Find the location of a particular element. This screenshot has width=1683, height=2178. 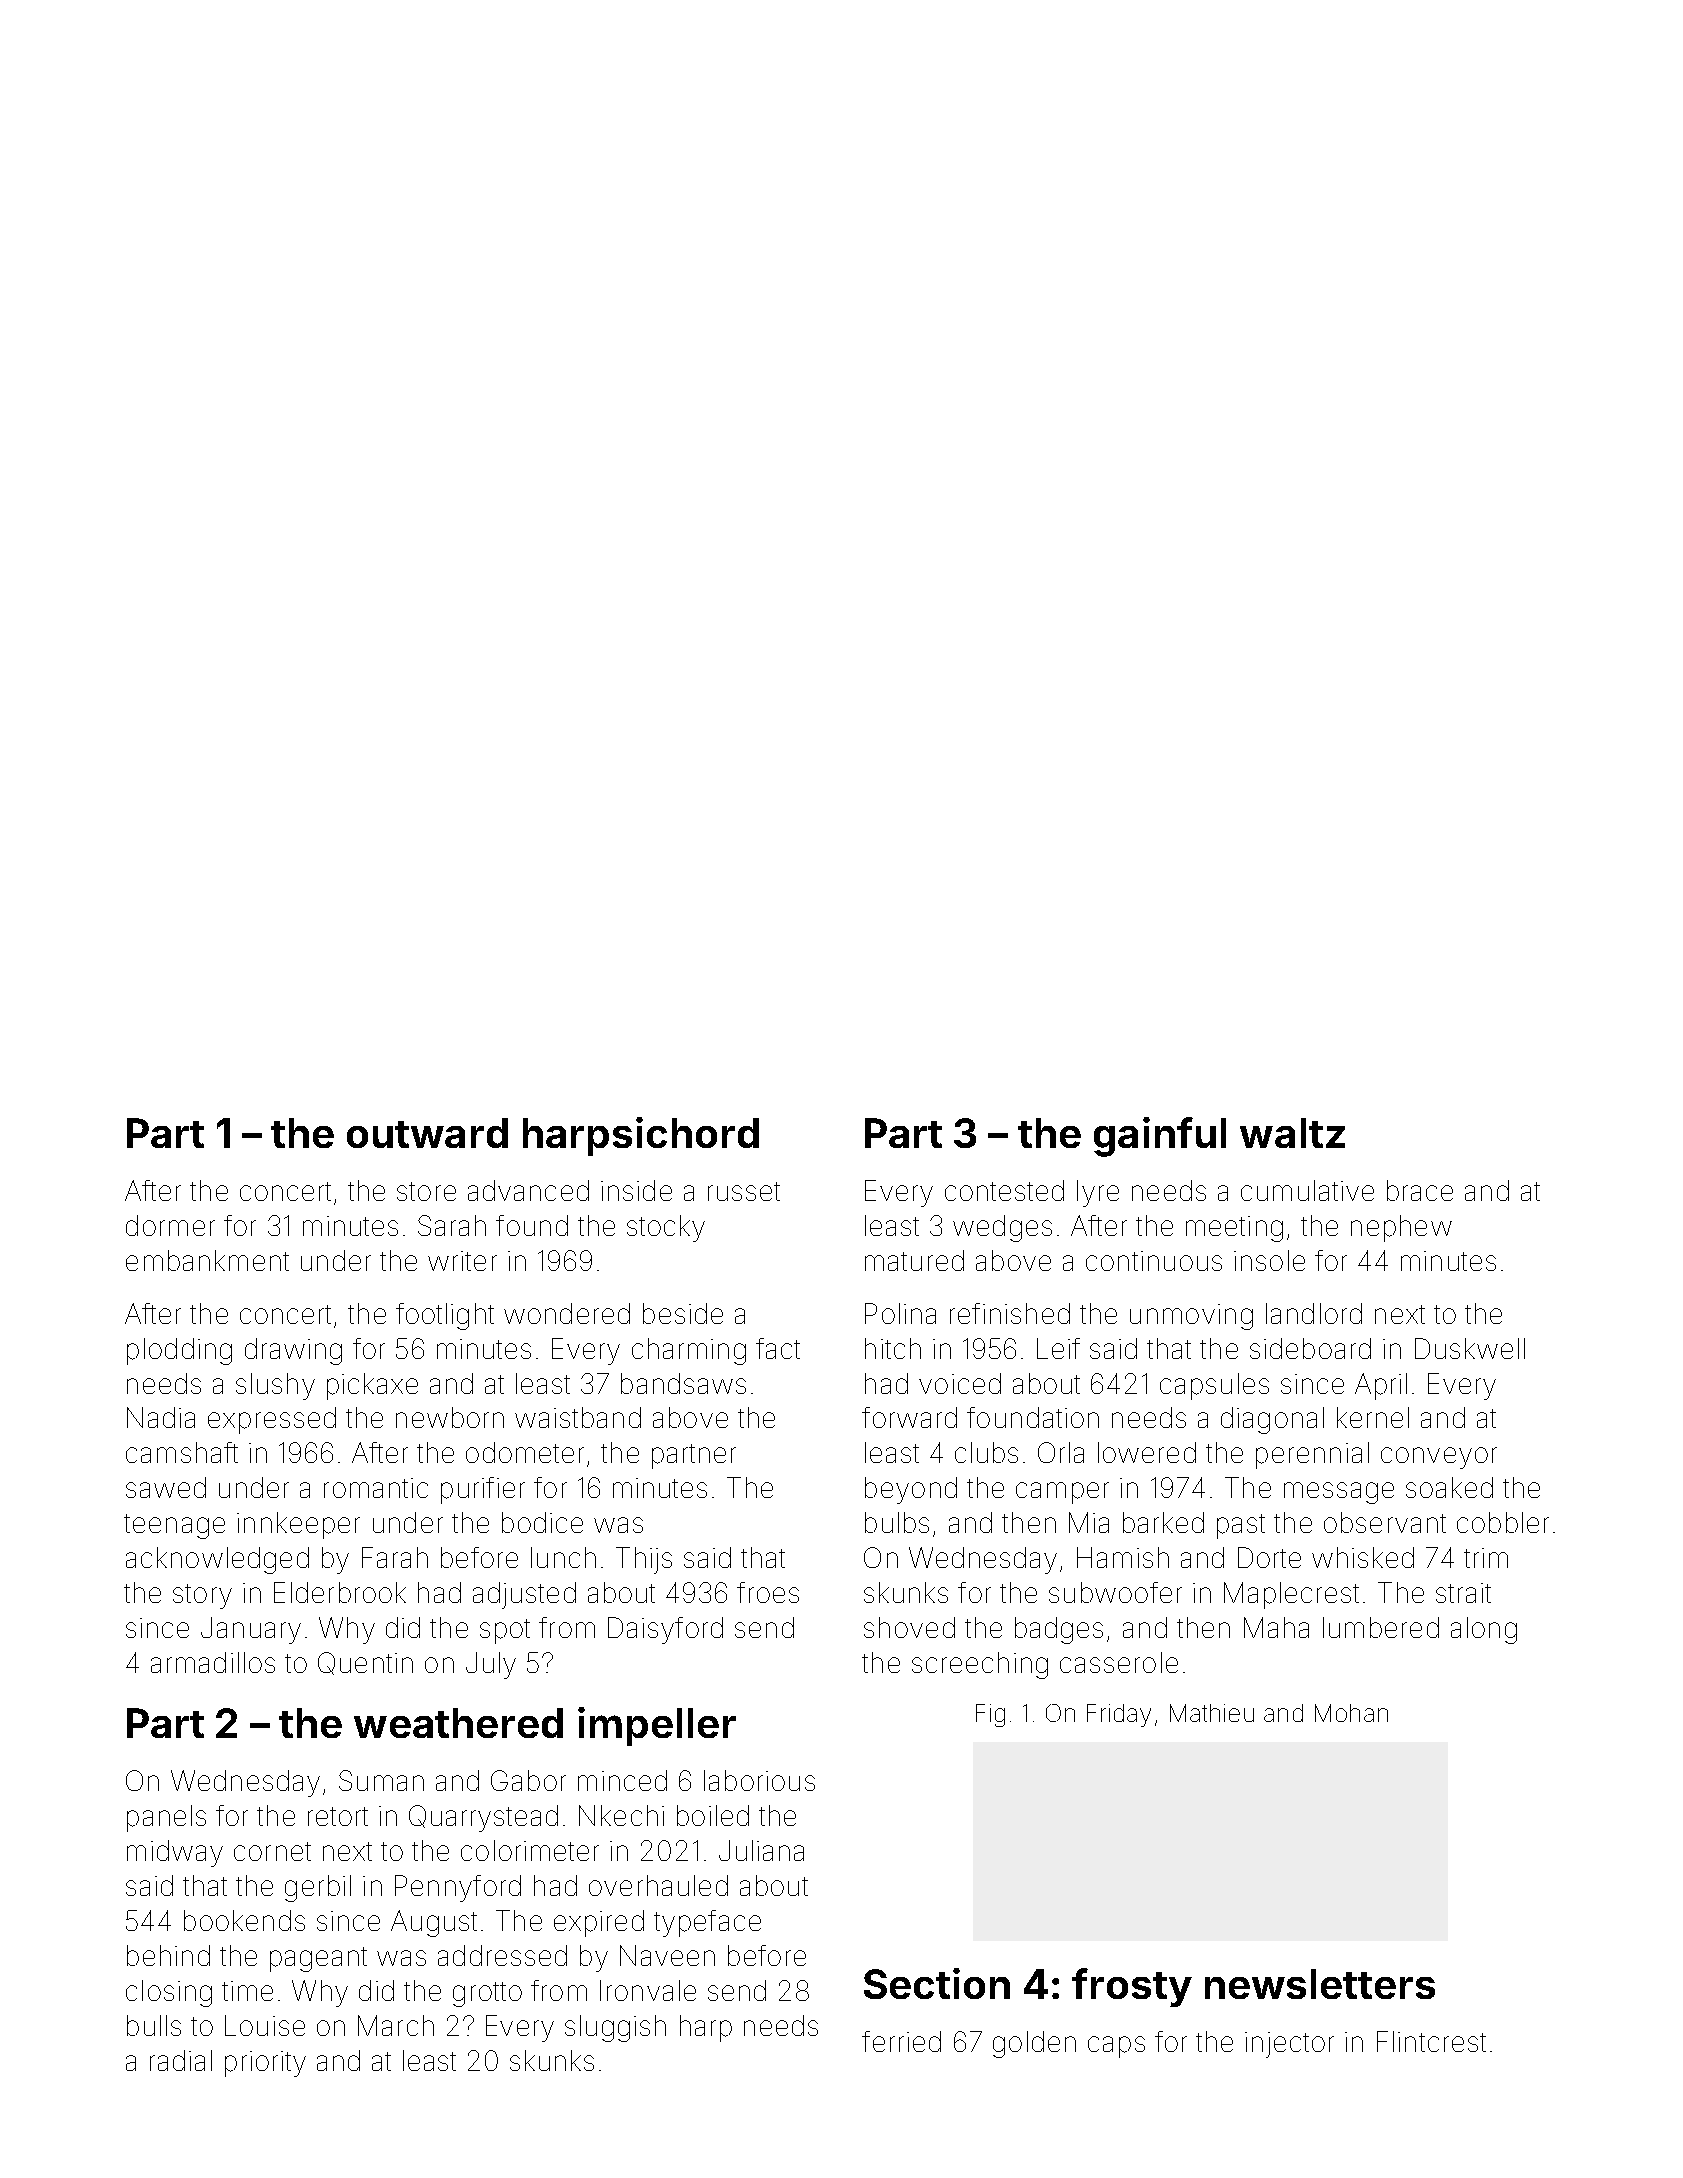

golden is located at coordinates (1034, 2044).
